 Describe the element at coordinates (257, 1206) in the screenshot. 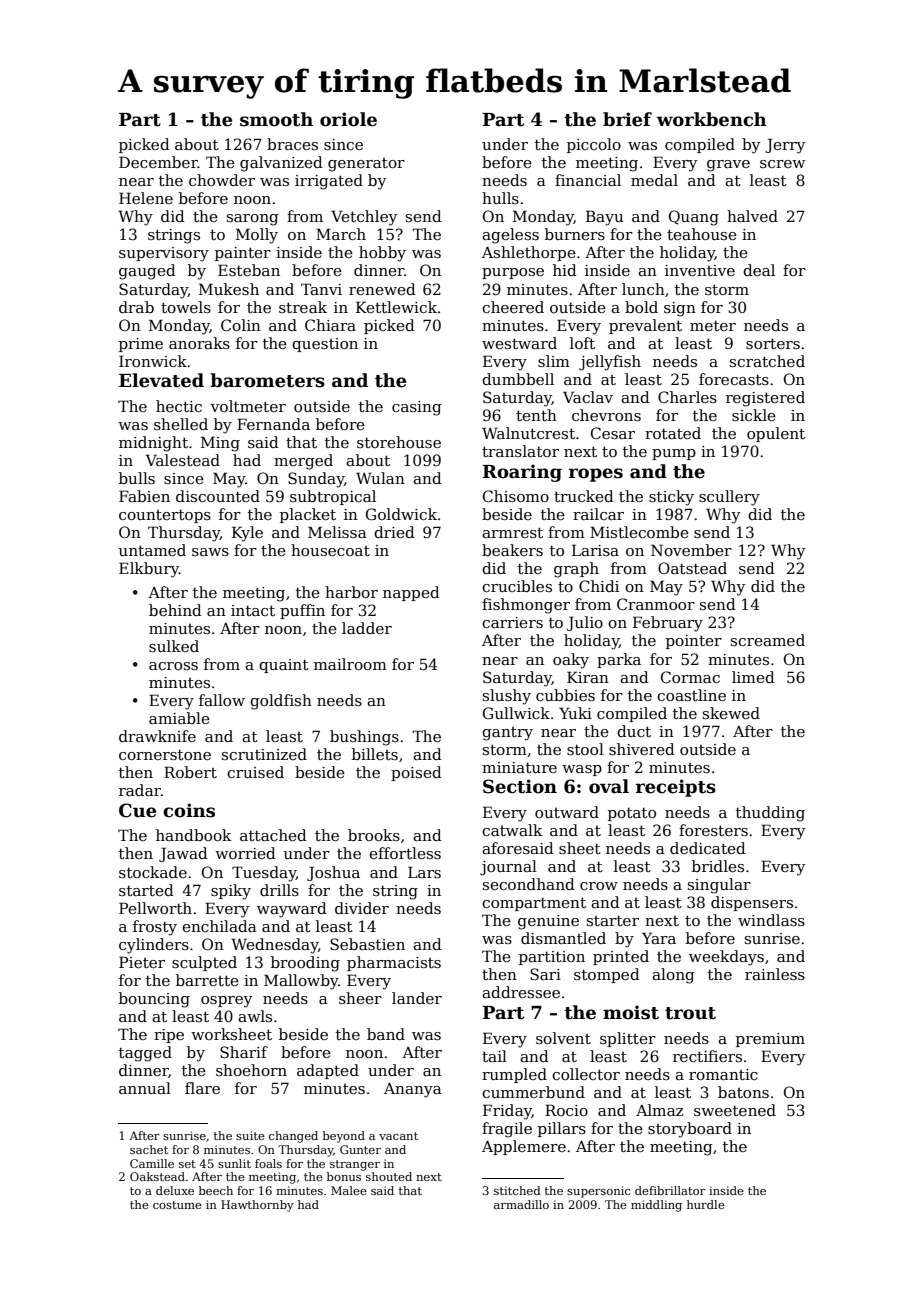

I see `Hawthornby` at that location.
